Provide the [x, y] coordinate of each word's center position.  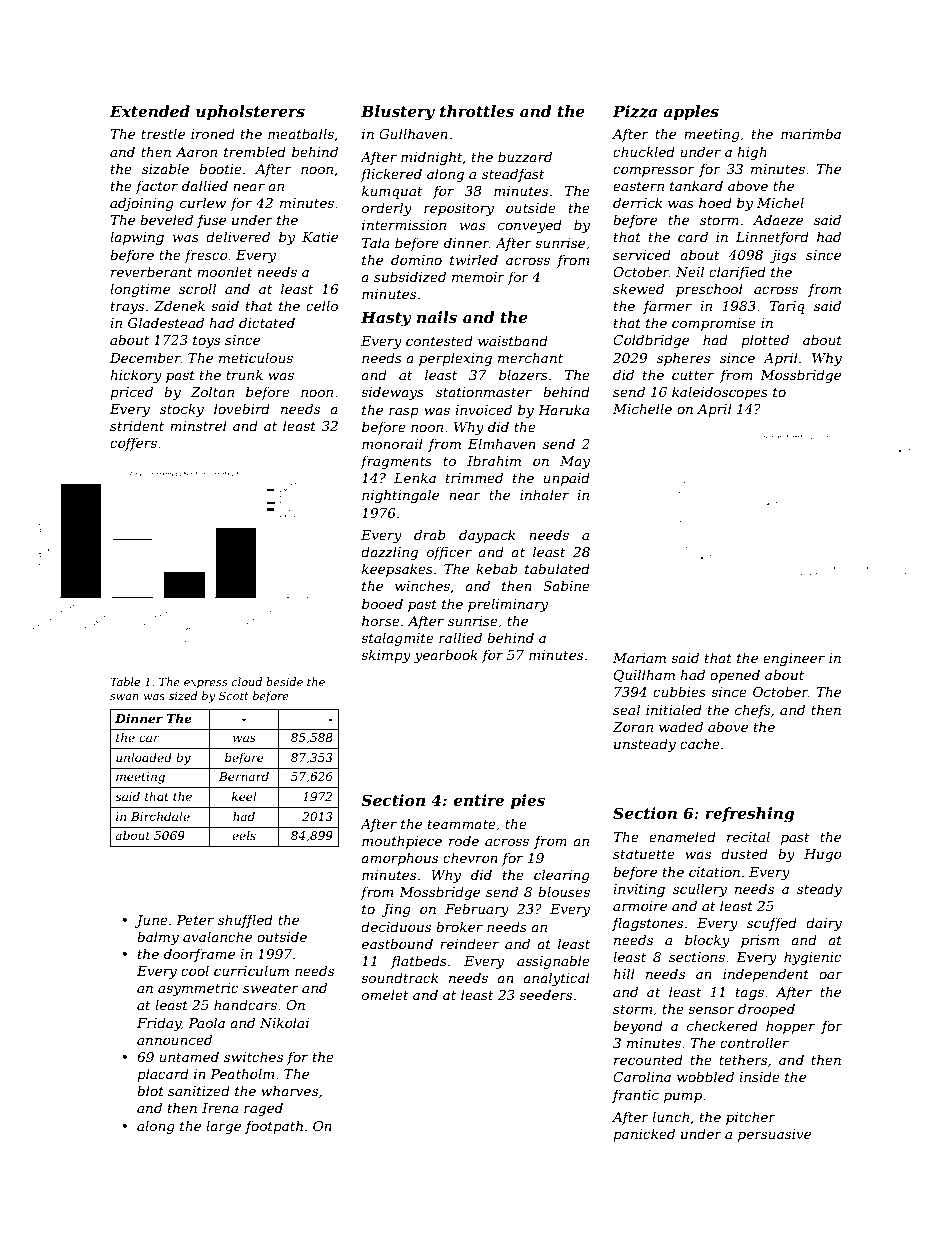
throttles [477, 111]
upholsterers [250, 112]
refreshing [749, 815]
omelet [385, 994]
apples [691, 112]
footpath [274, 1127]
